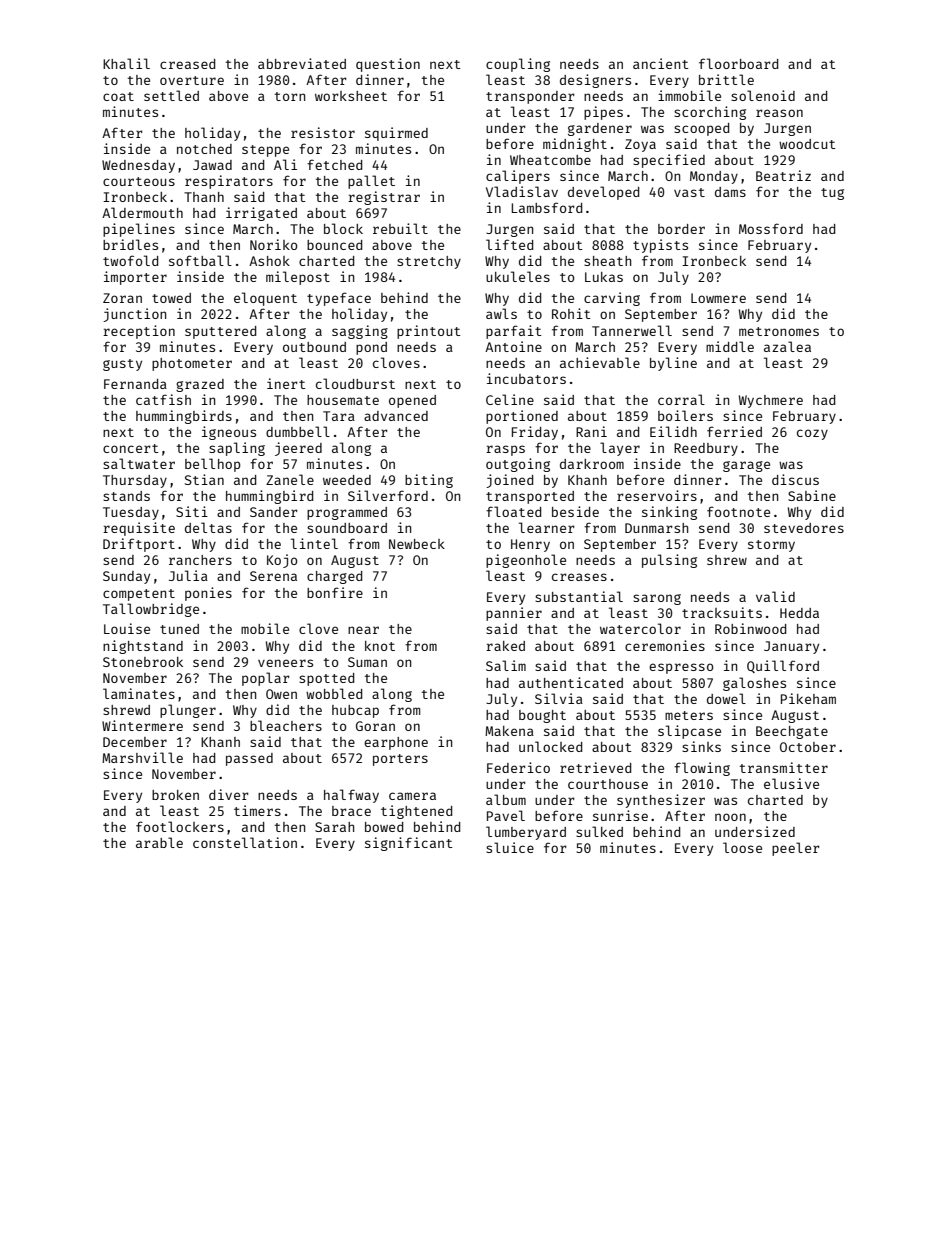  Describe the element at coordinates (127, 628) in the screenshot. I see `Louise` at that location.
